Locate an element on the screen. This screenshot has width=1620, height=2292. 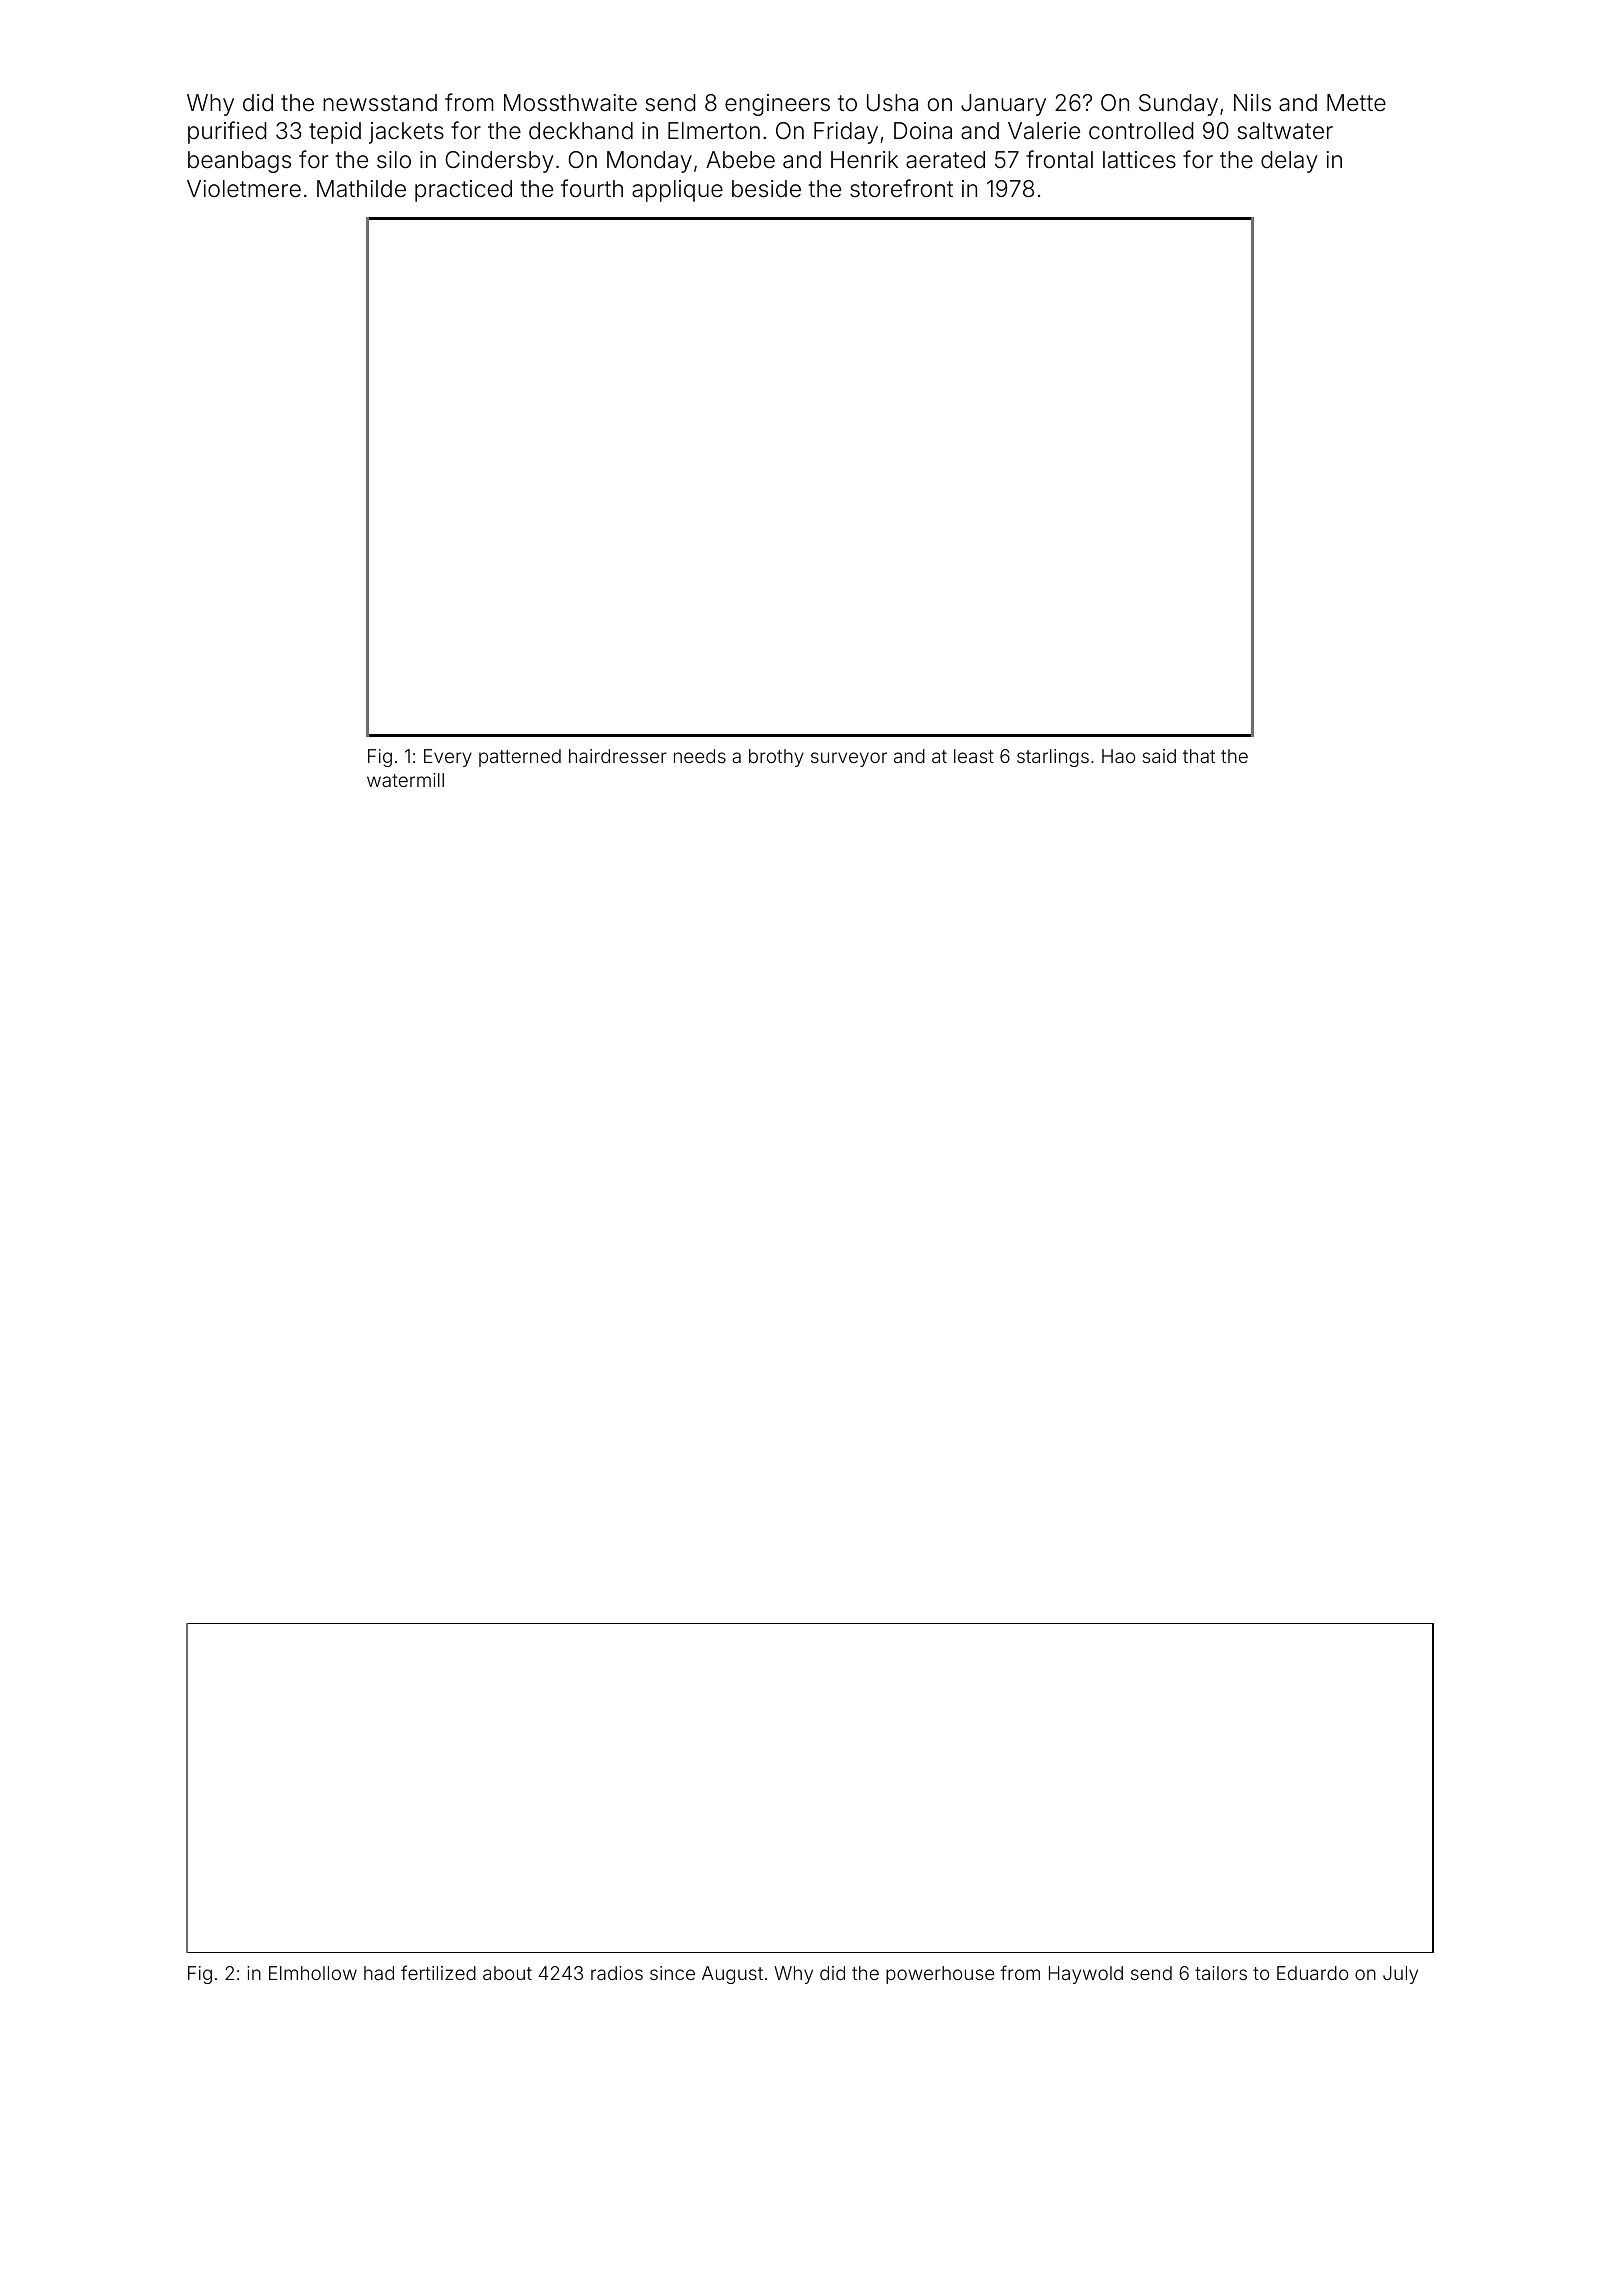
surveyor is located at coordinates (849, 759).
